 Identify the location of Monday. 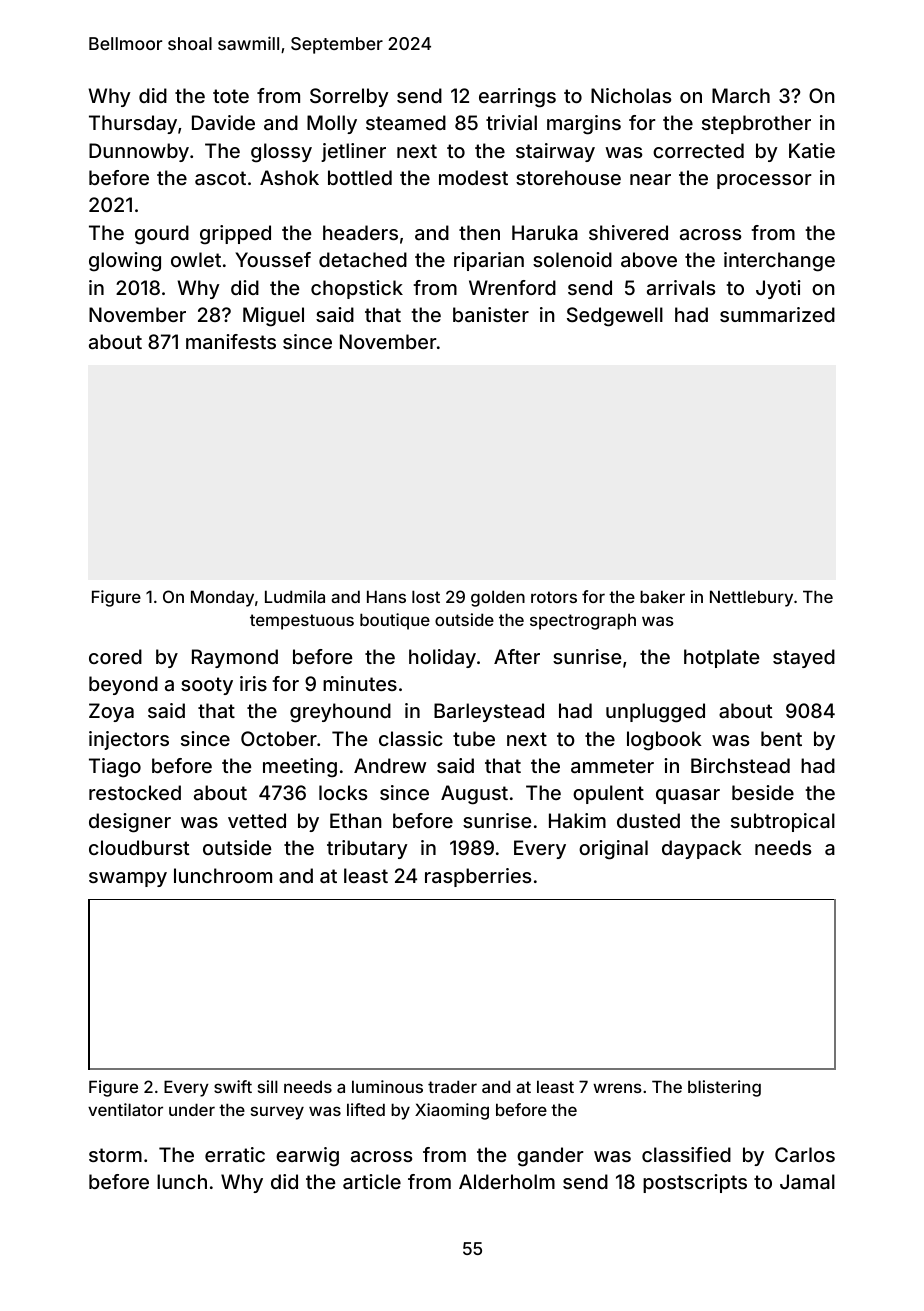
(222, 598).
